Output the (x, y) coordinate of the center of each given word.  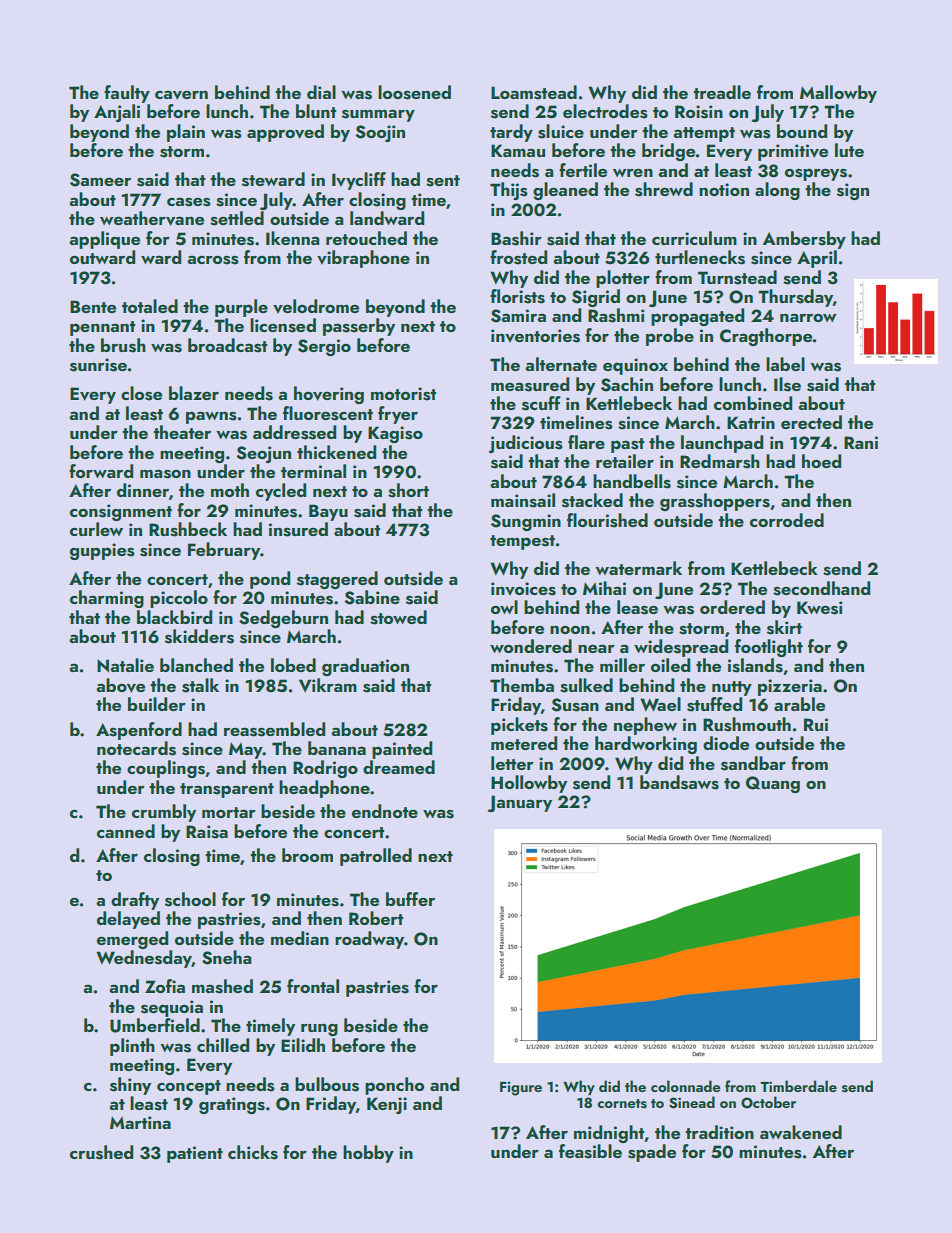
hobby (368, 1154)
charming (107, 599)
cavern (181, 95)
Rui (816, 724)
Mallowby (838, 94)
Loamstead (534, 92)
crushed (101, 1152)
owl (504, 607)
